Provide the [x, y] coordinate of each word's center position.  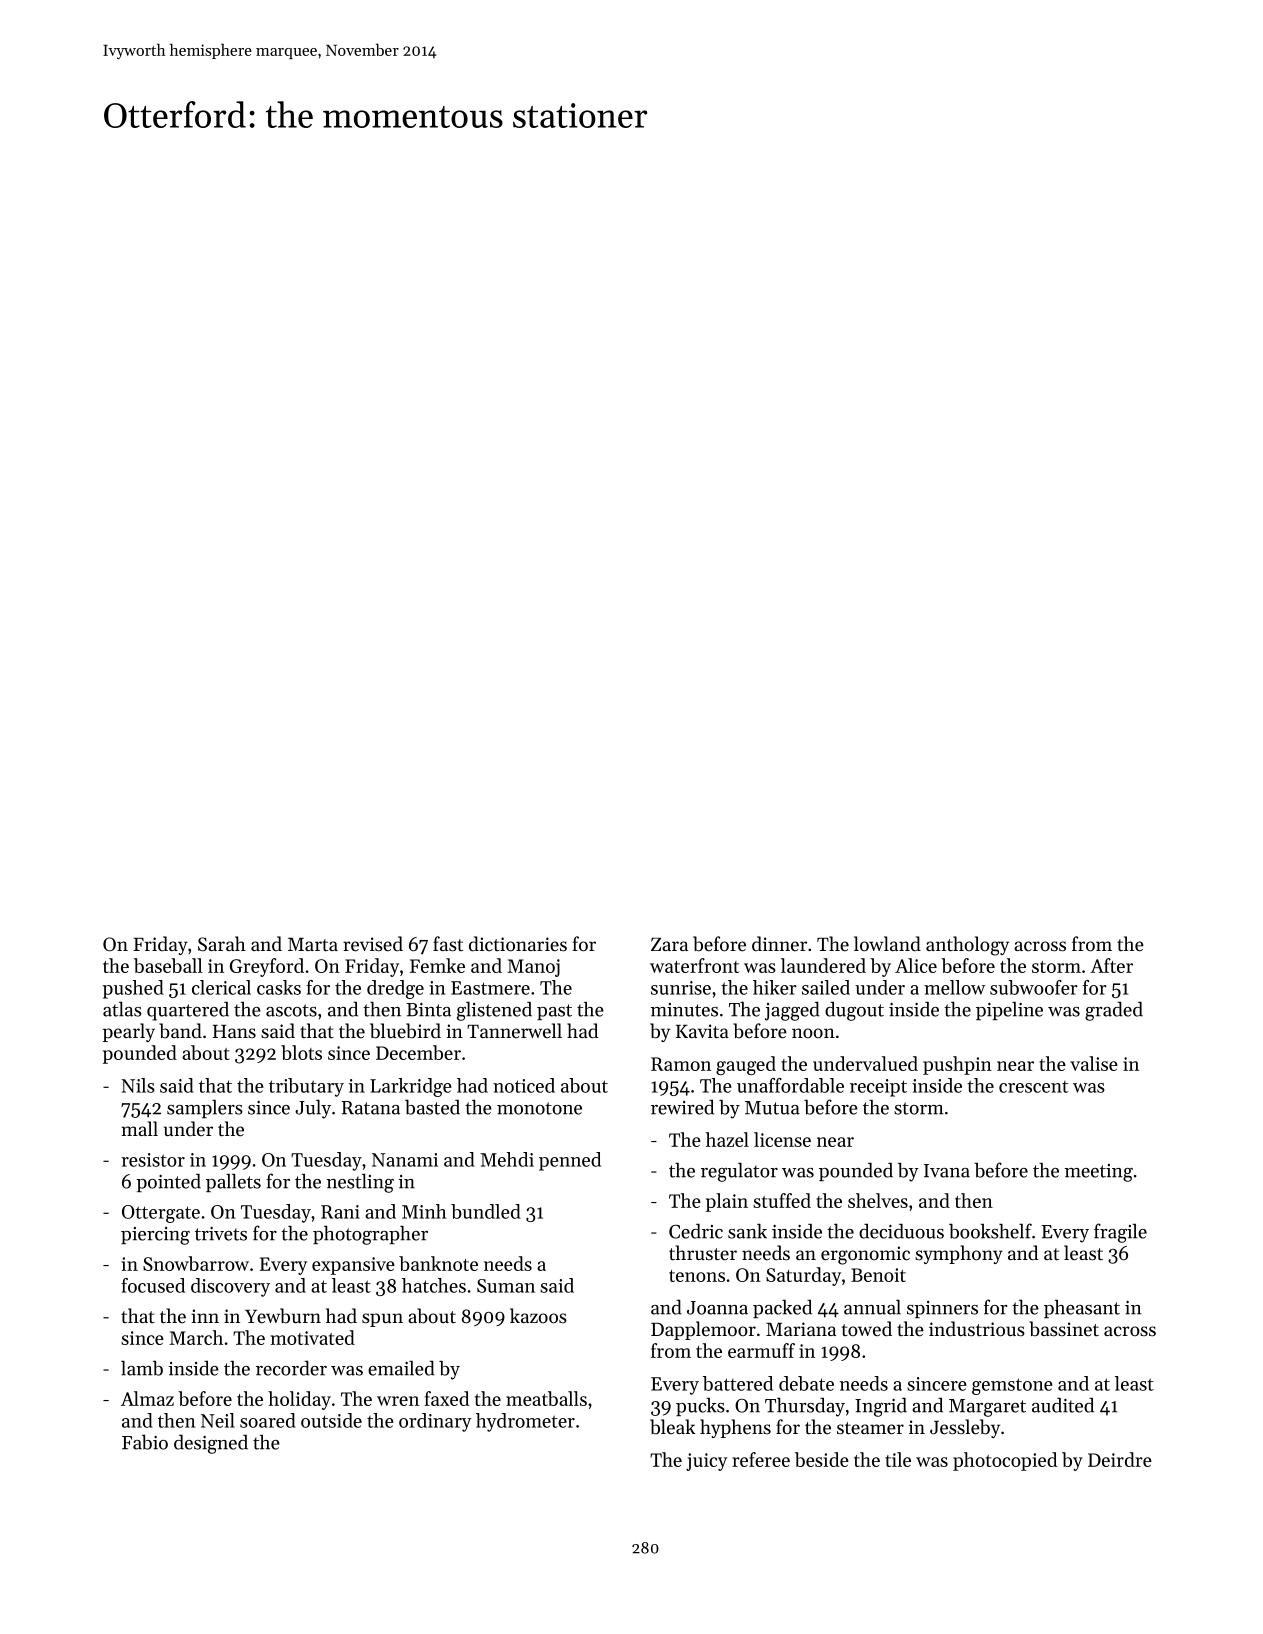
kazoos [538, 1316]
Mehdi [507, 1159]
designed [211, 1444]
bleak [672, 1427]
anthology [967, 946]
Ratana [371, 1108]
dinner [779, 943]
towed [867, 1329]
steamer [870, 1428]
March [196, 1337]
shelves [878, 1200]
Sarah [222, 944]
